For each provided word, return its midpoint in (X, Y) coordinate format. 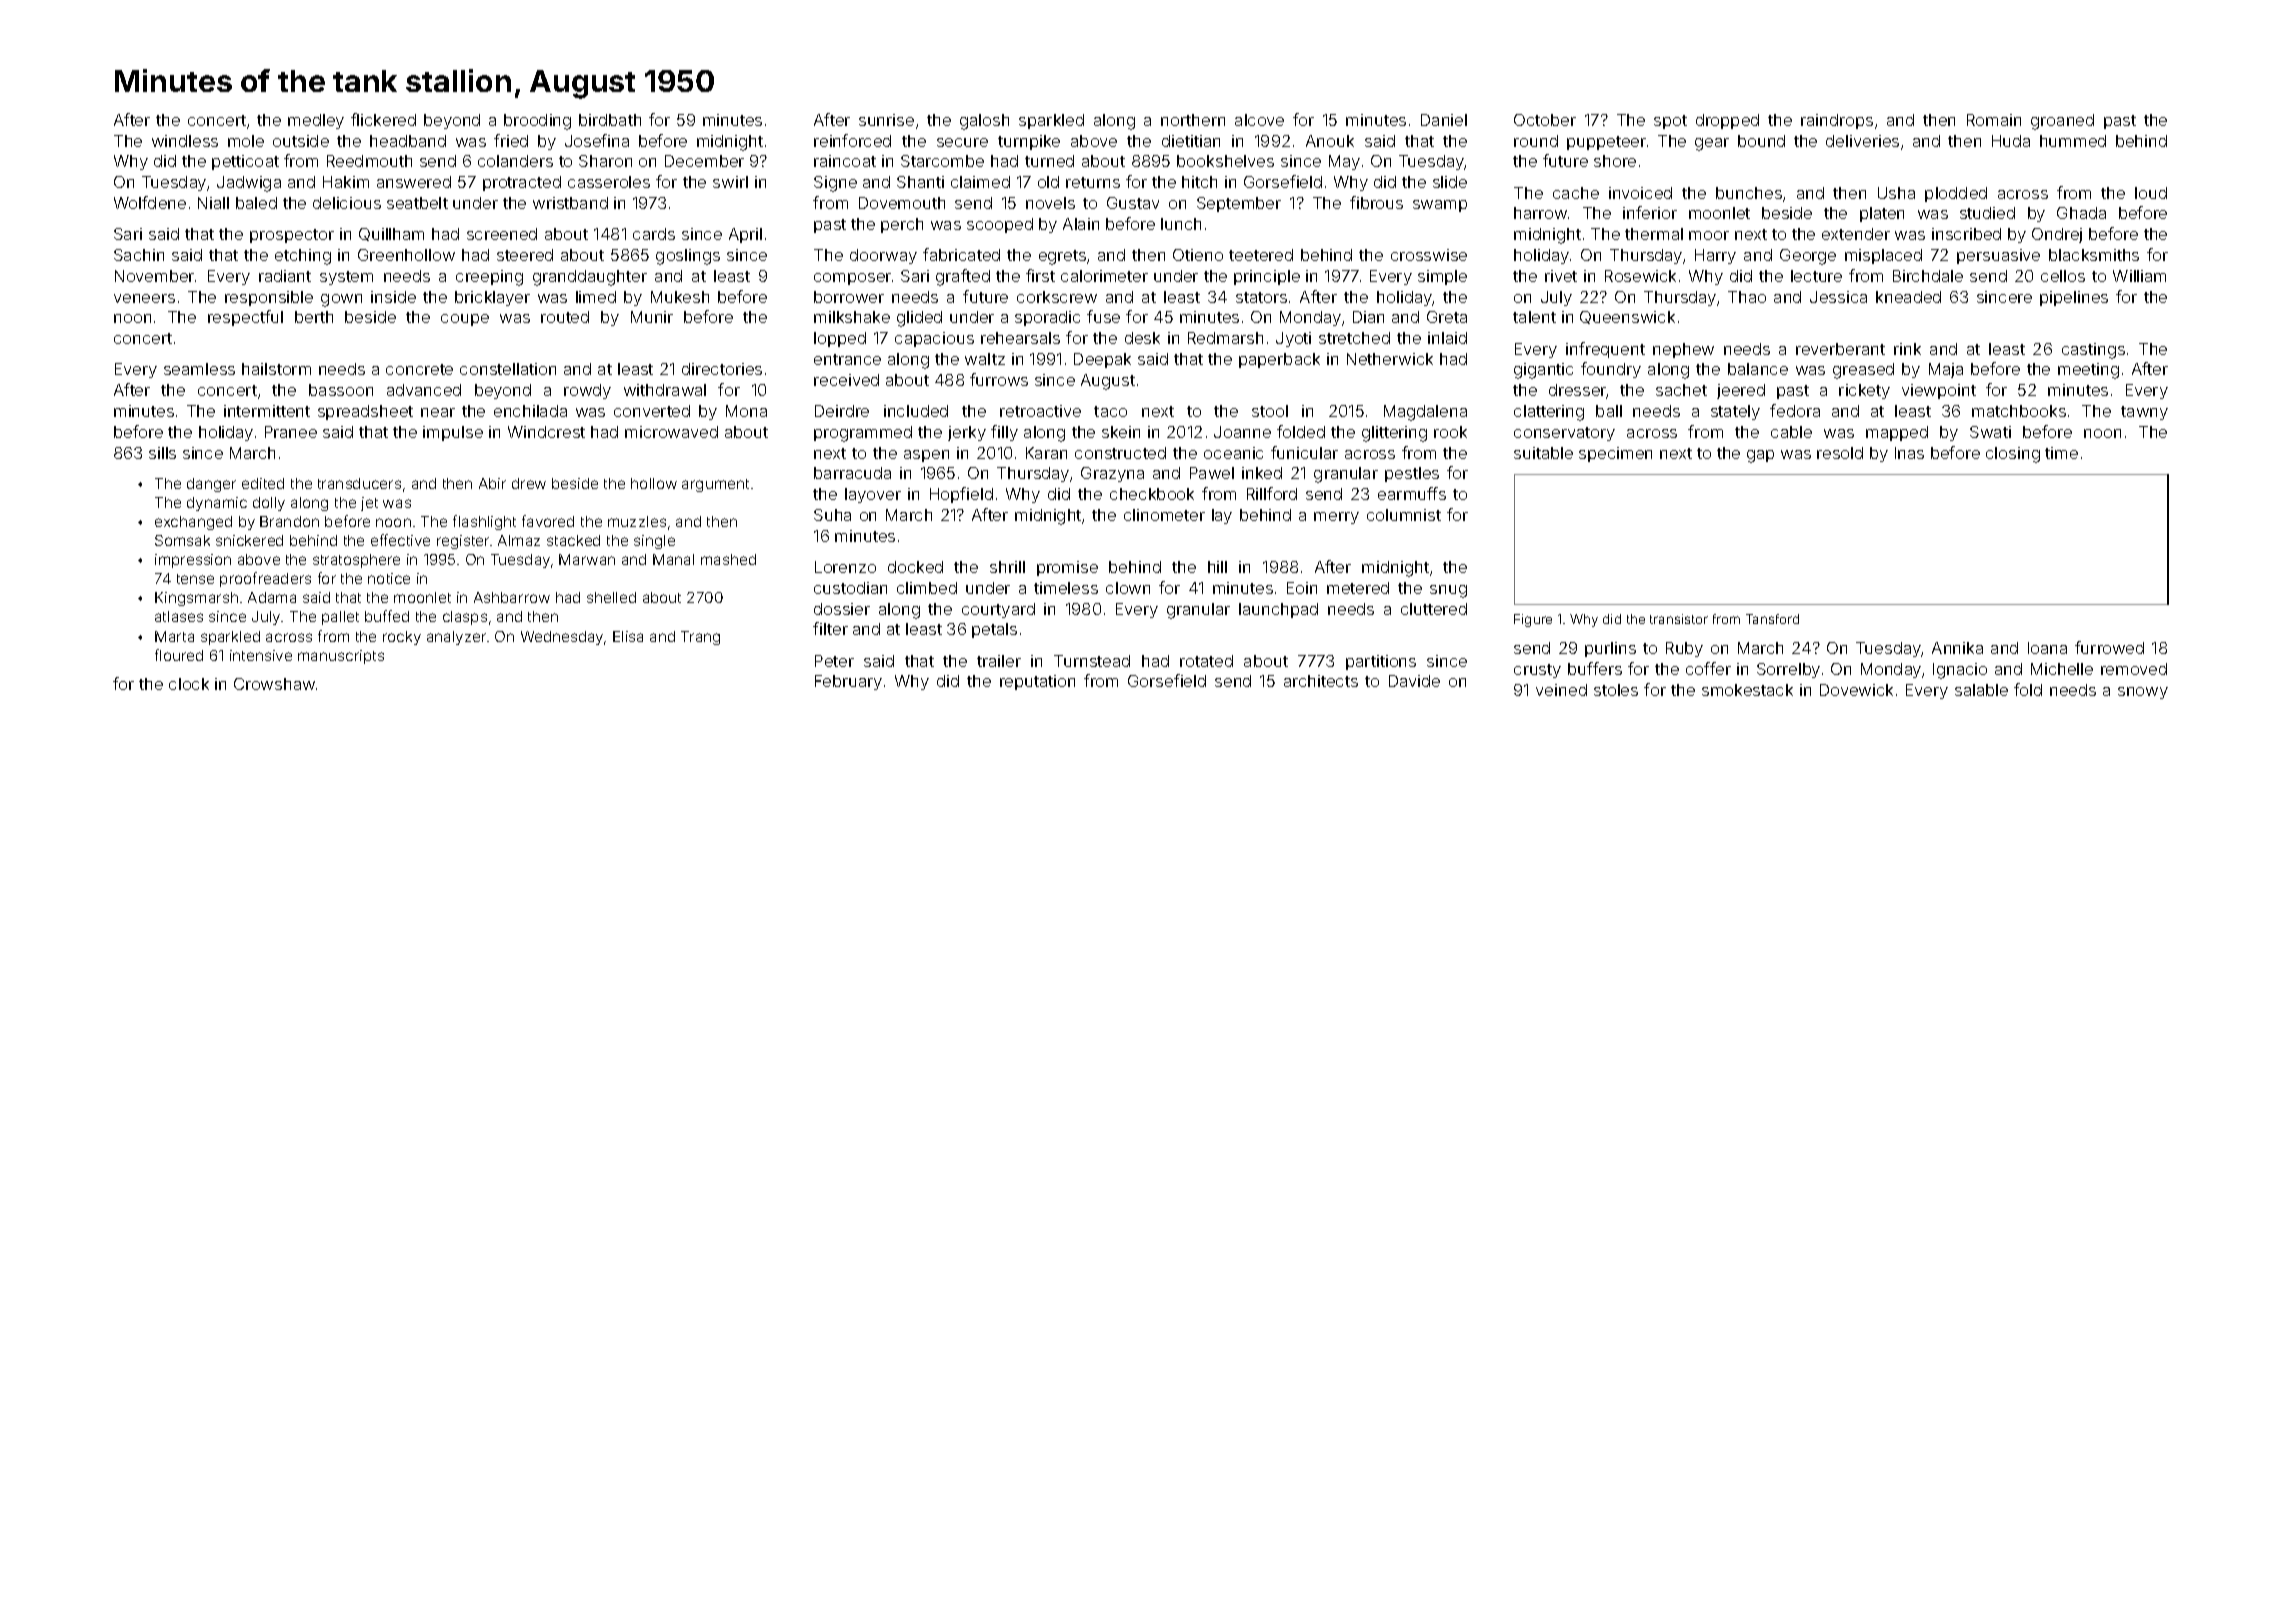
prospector (292, 236)
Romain (1994, 120)
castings (2093, 351)
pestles (1412, 474)
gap (1760, 456)
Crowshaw (274, 684)
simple (1442, 277)
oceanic (1233, 453)
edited (263, 483)
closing (2013, 455)
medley (316, 121)
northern (1193, 120)
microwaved (671, 432)
